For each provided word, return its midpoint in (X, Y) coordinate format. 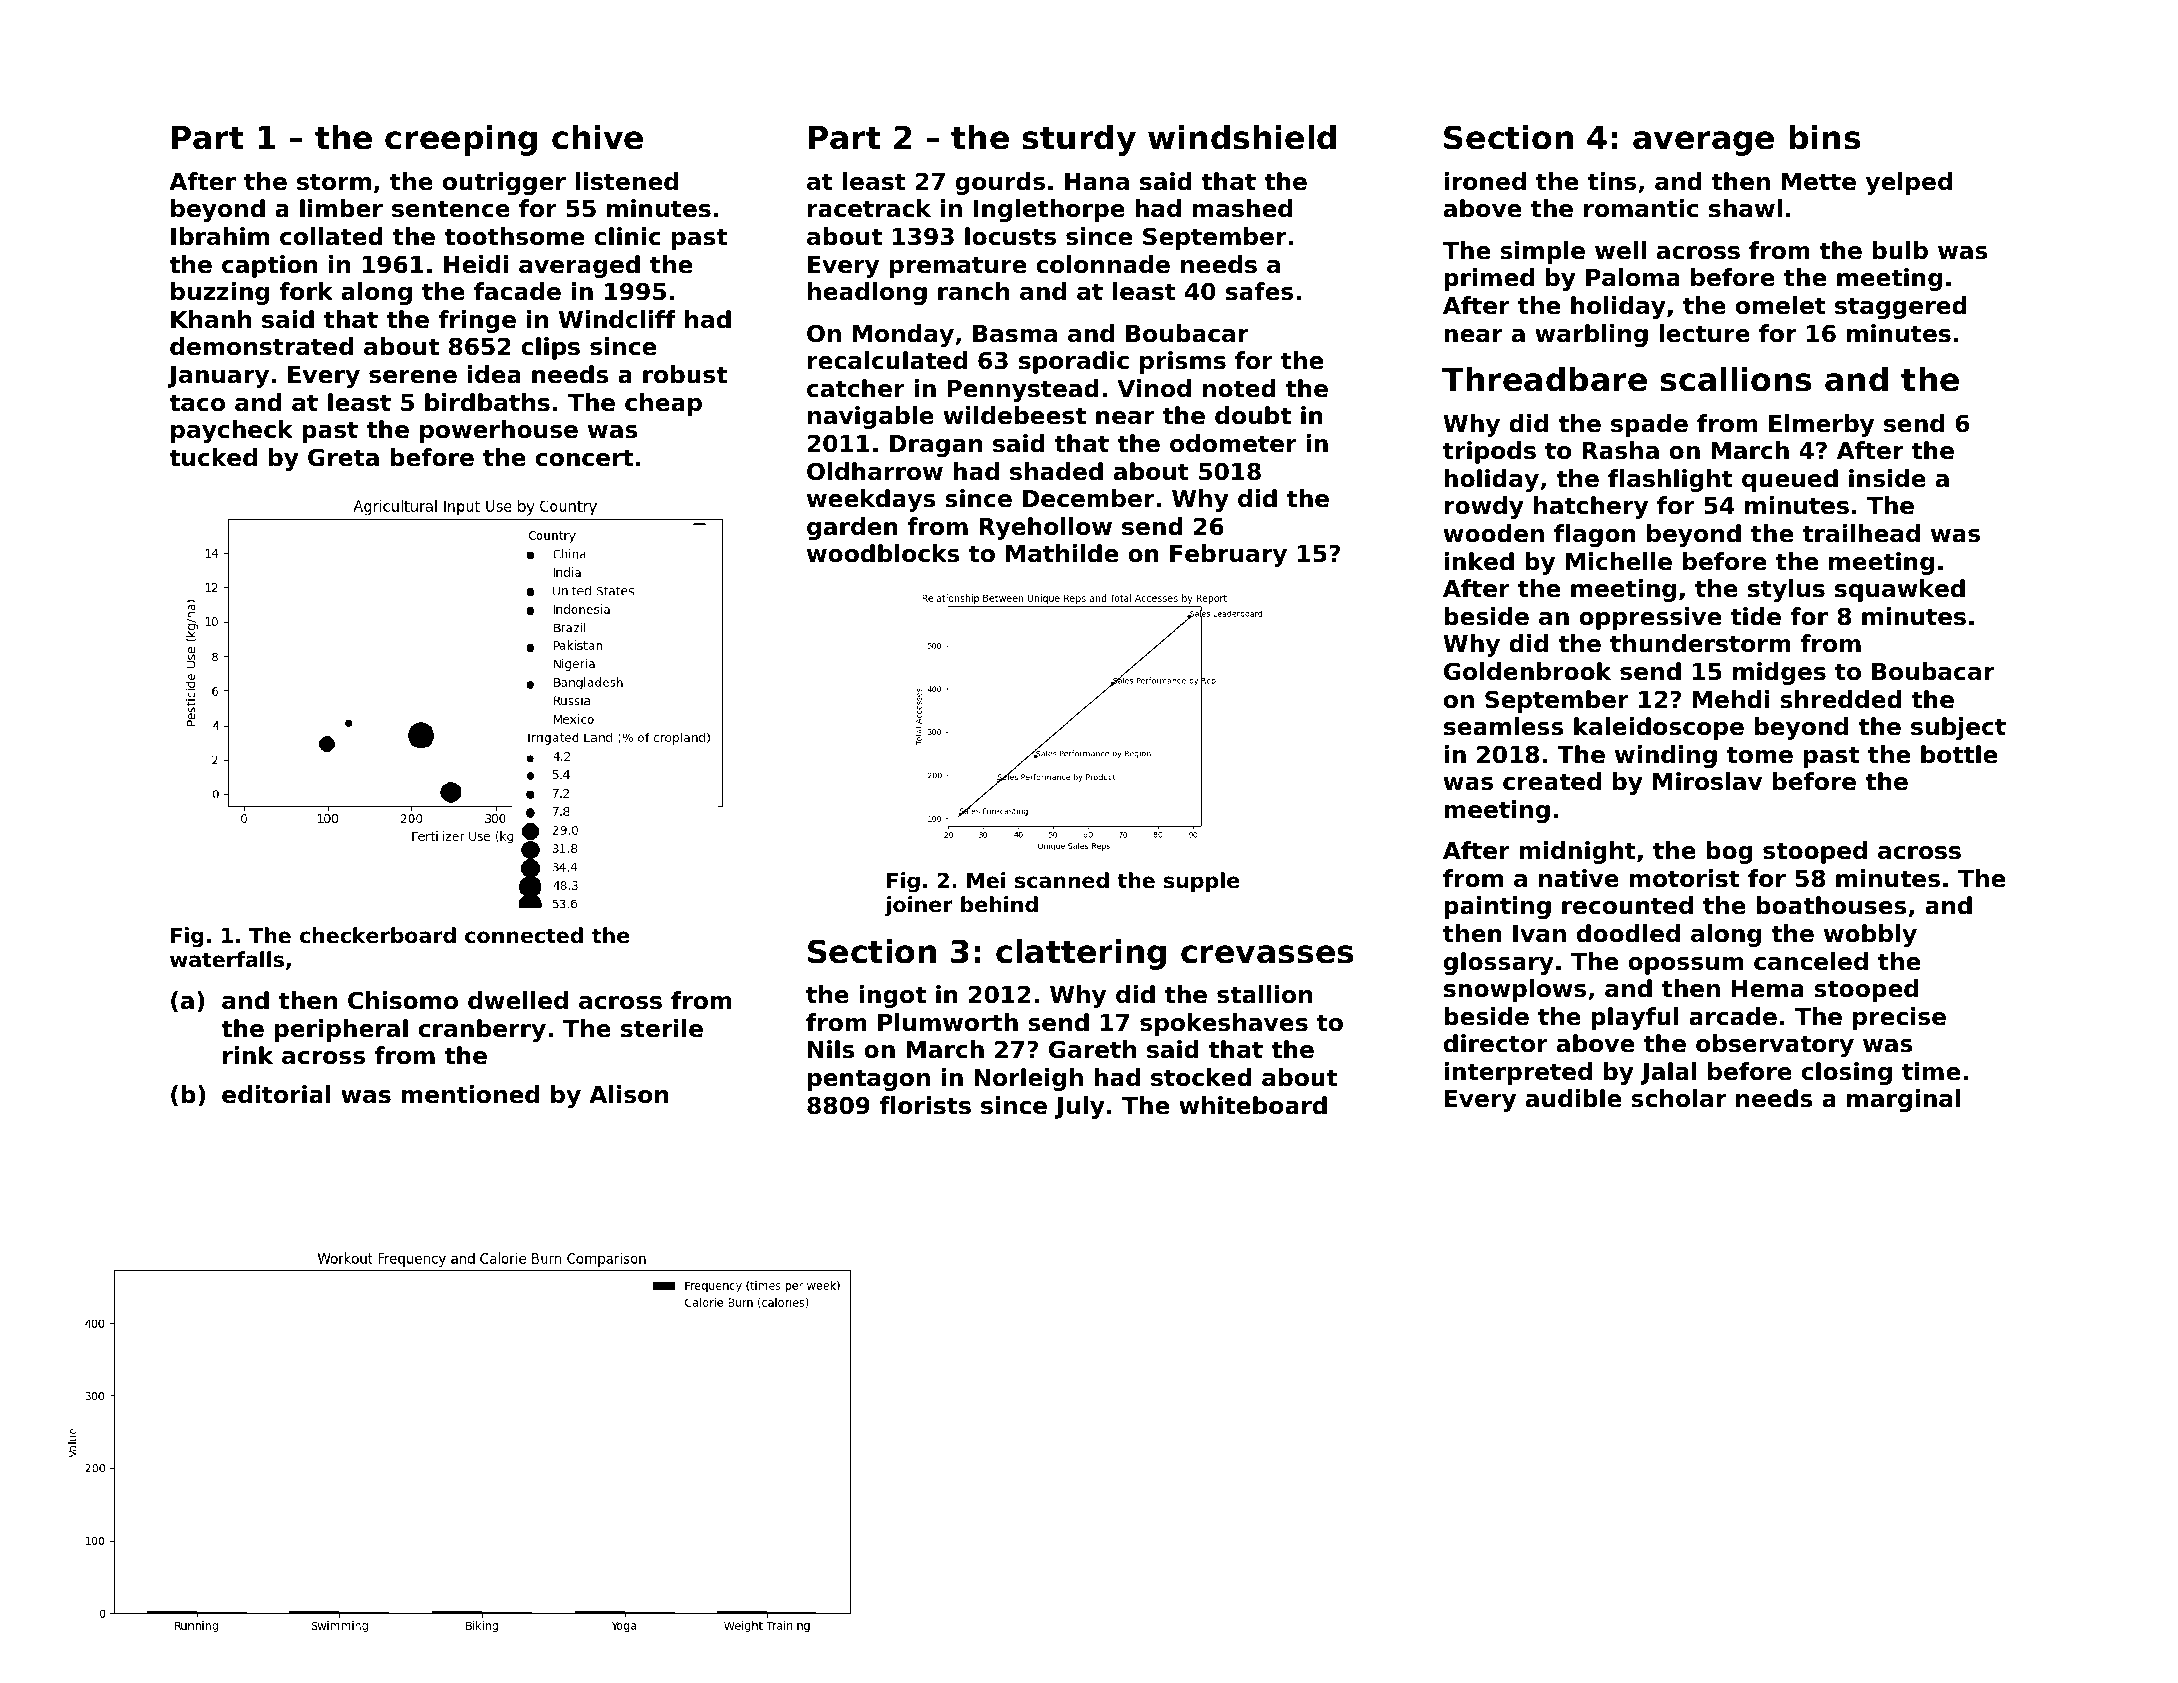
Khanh (211, 319)
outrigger (504, 183)
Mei (986, 880)
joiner (919, 906)
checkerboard (378, 935)
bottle (1959, 754)
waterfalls (227, 959)
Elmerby (1821, 425)
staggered (1901, 307)
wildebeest (1014, 415)
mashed (1242, 208)
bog (1729, 852)
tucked (213, 457)
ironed (1485, 181)
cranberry (482, 1030)
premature (958, 267)
